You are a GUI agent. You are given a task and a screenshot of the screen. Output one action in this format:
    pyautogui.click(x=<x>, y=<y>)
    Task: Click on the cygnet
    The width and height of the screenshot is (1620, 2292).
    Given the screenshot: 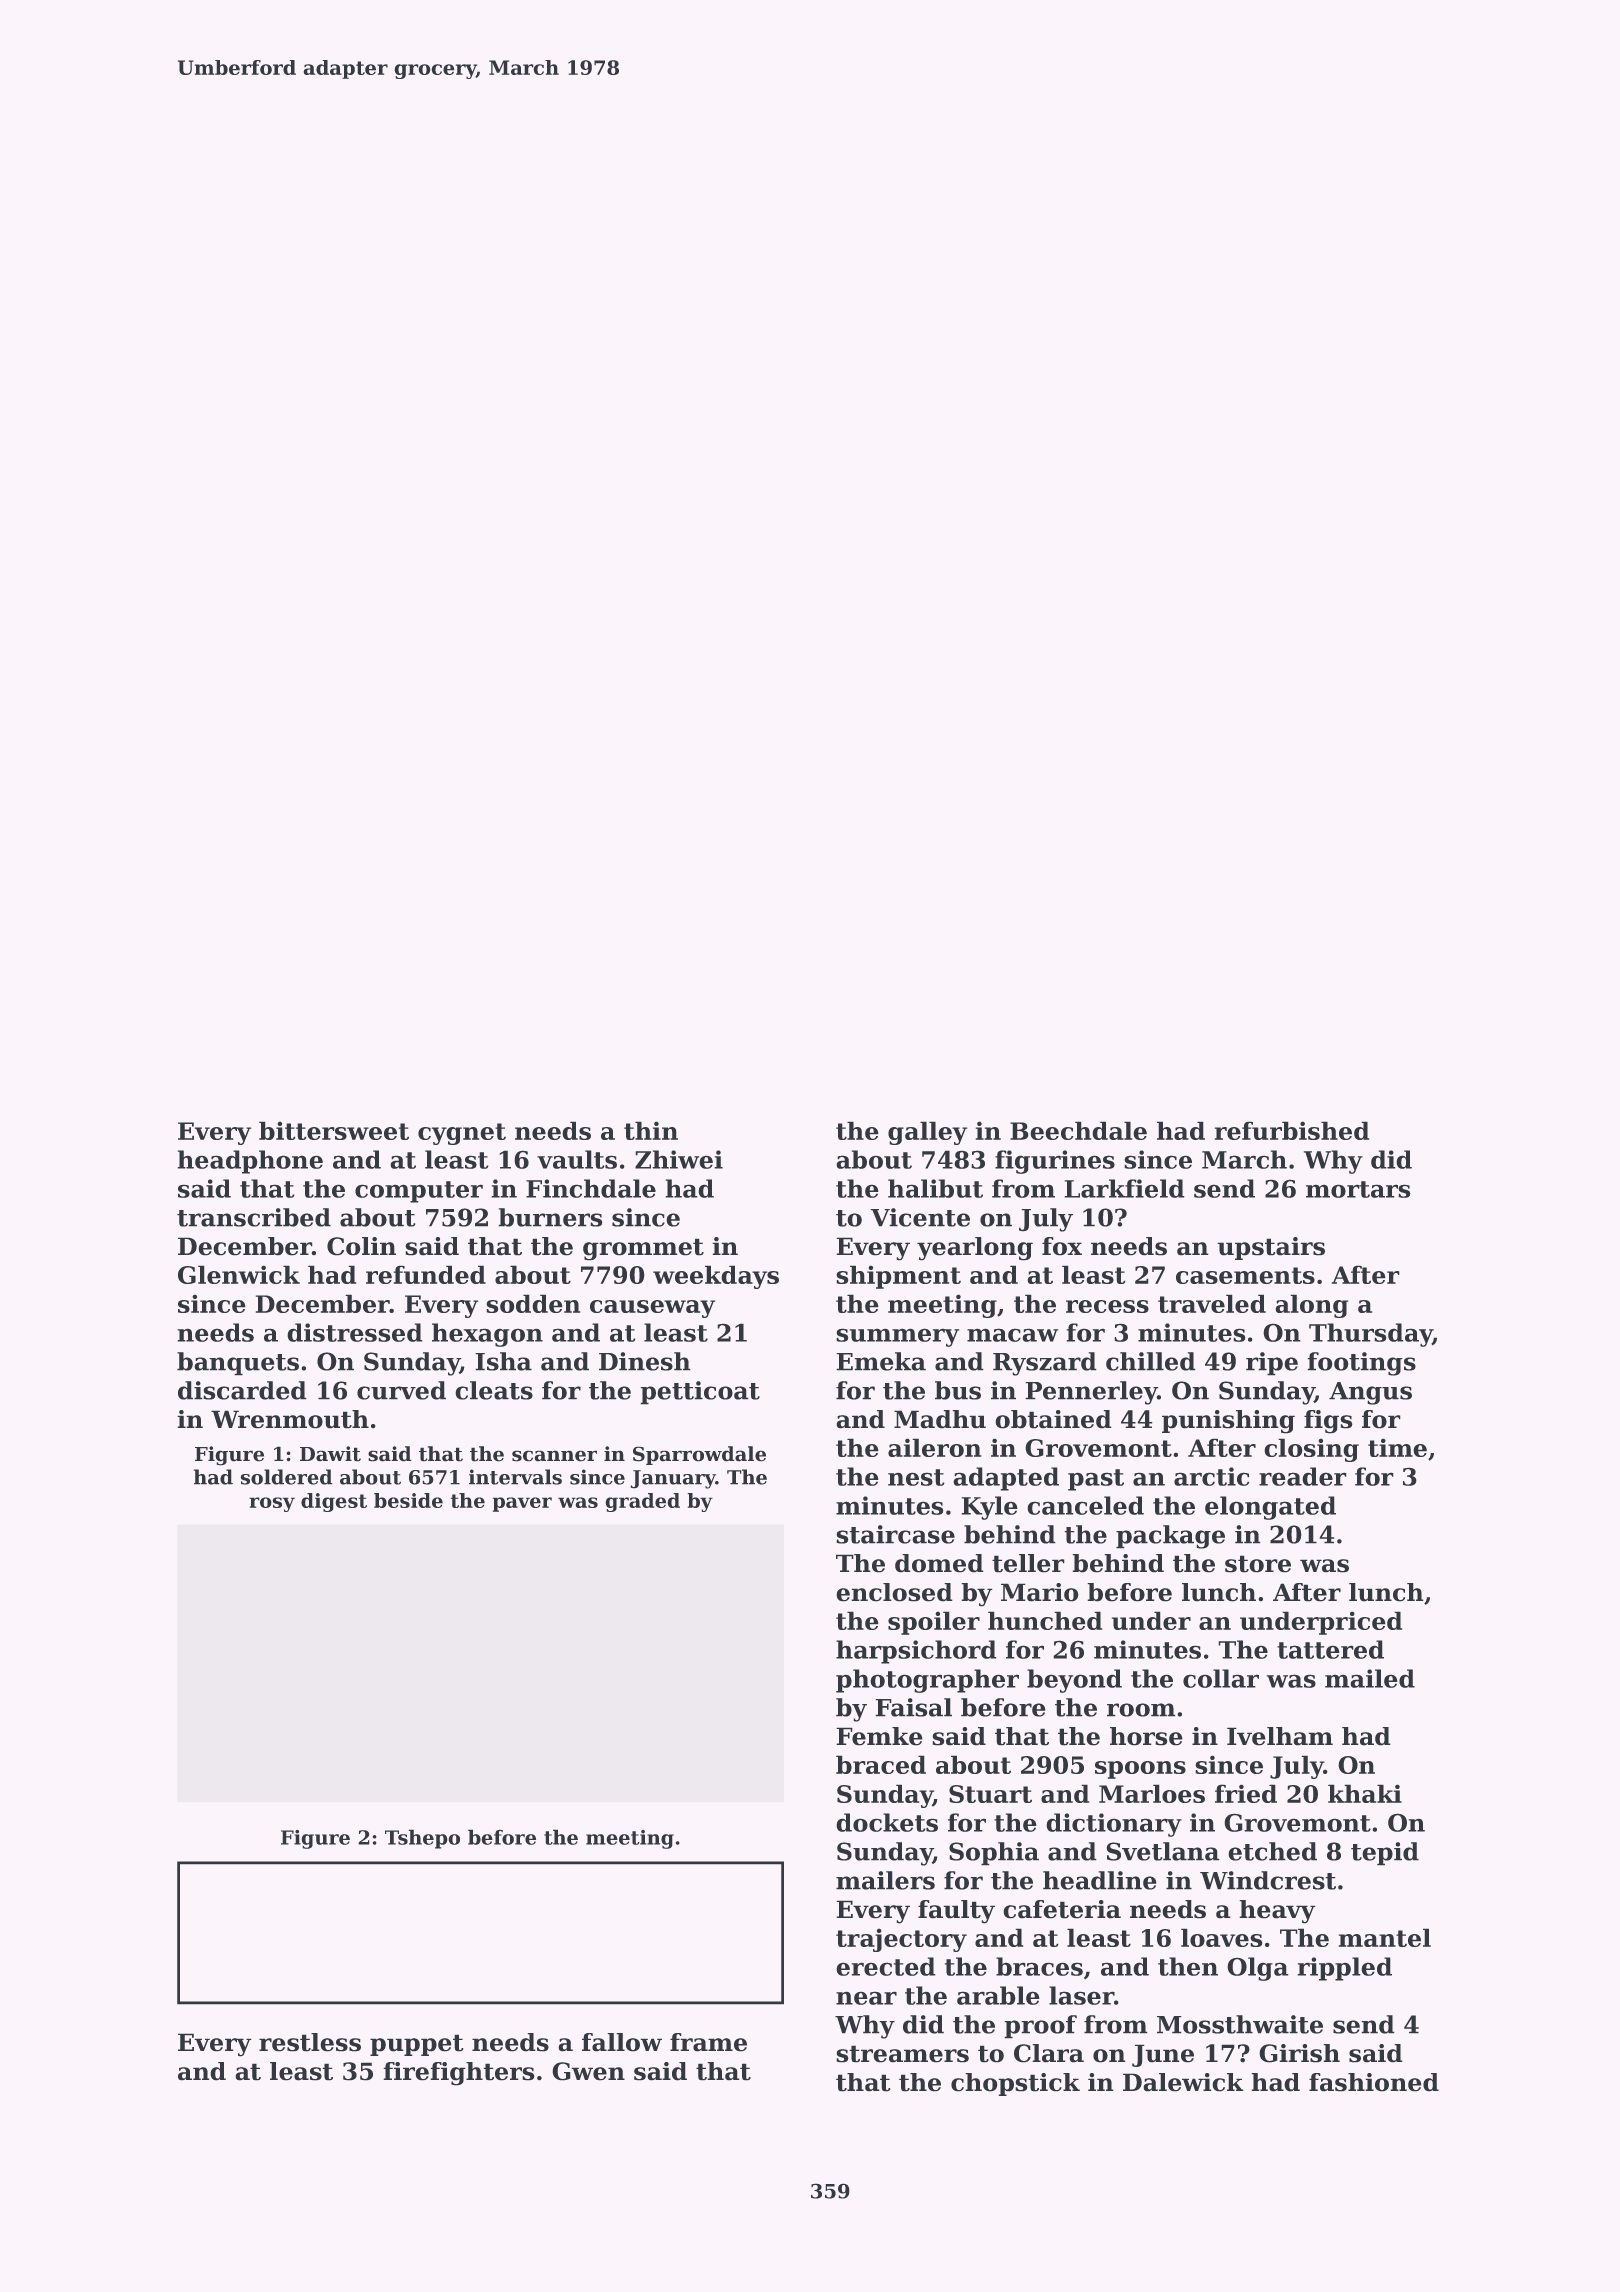 What is the action you would take?
    pyautogui.click(x=462, y=1134)
